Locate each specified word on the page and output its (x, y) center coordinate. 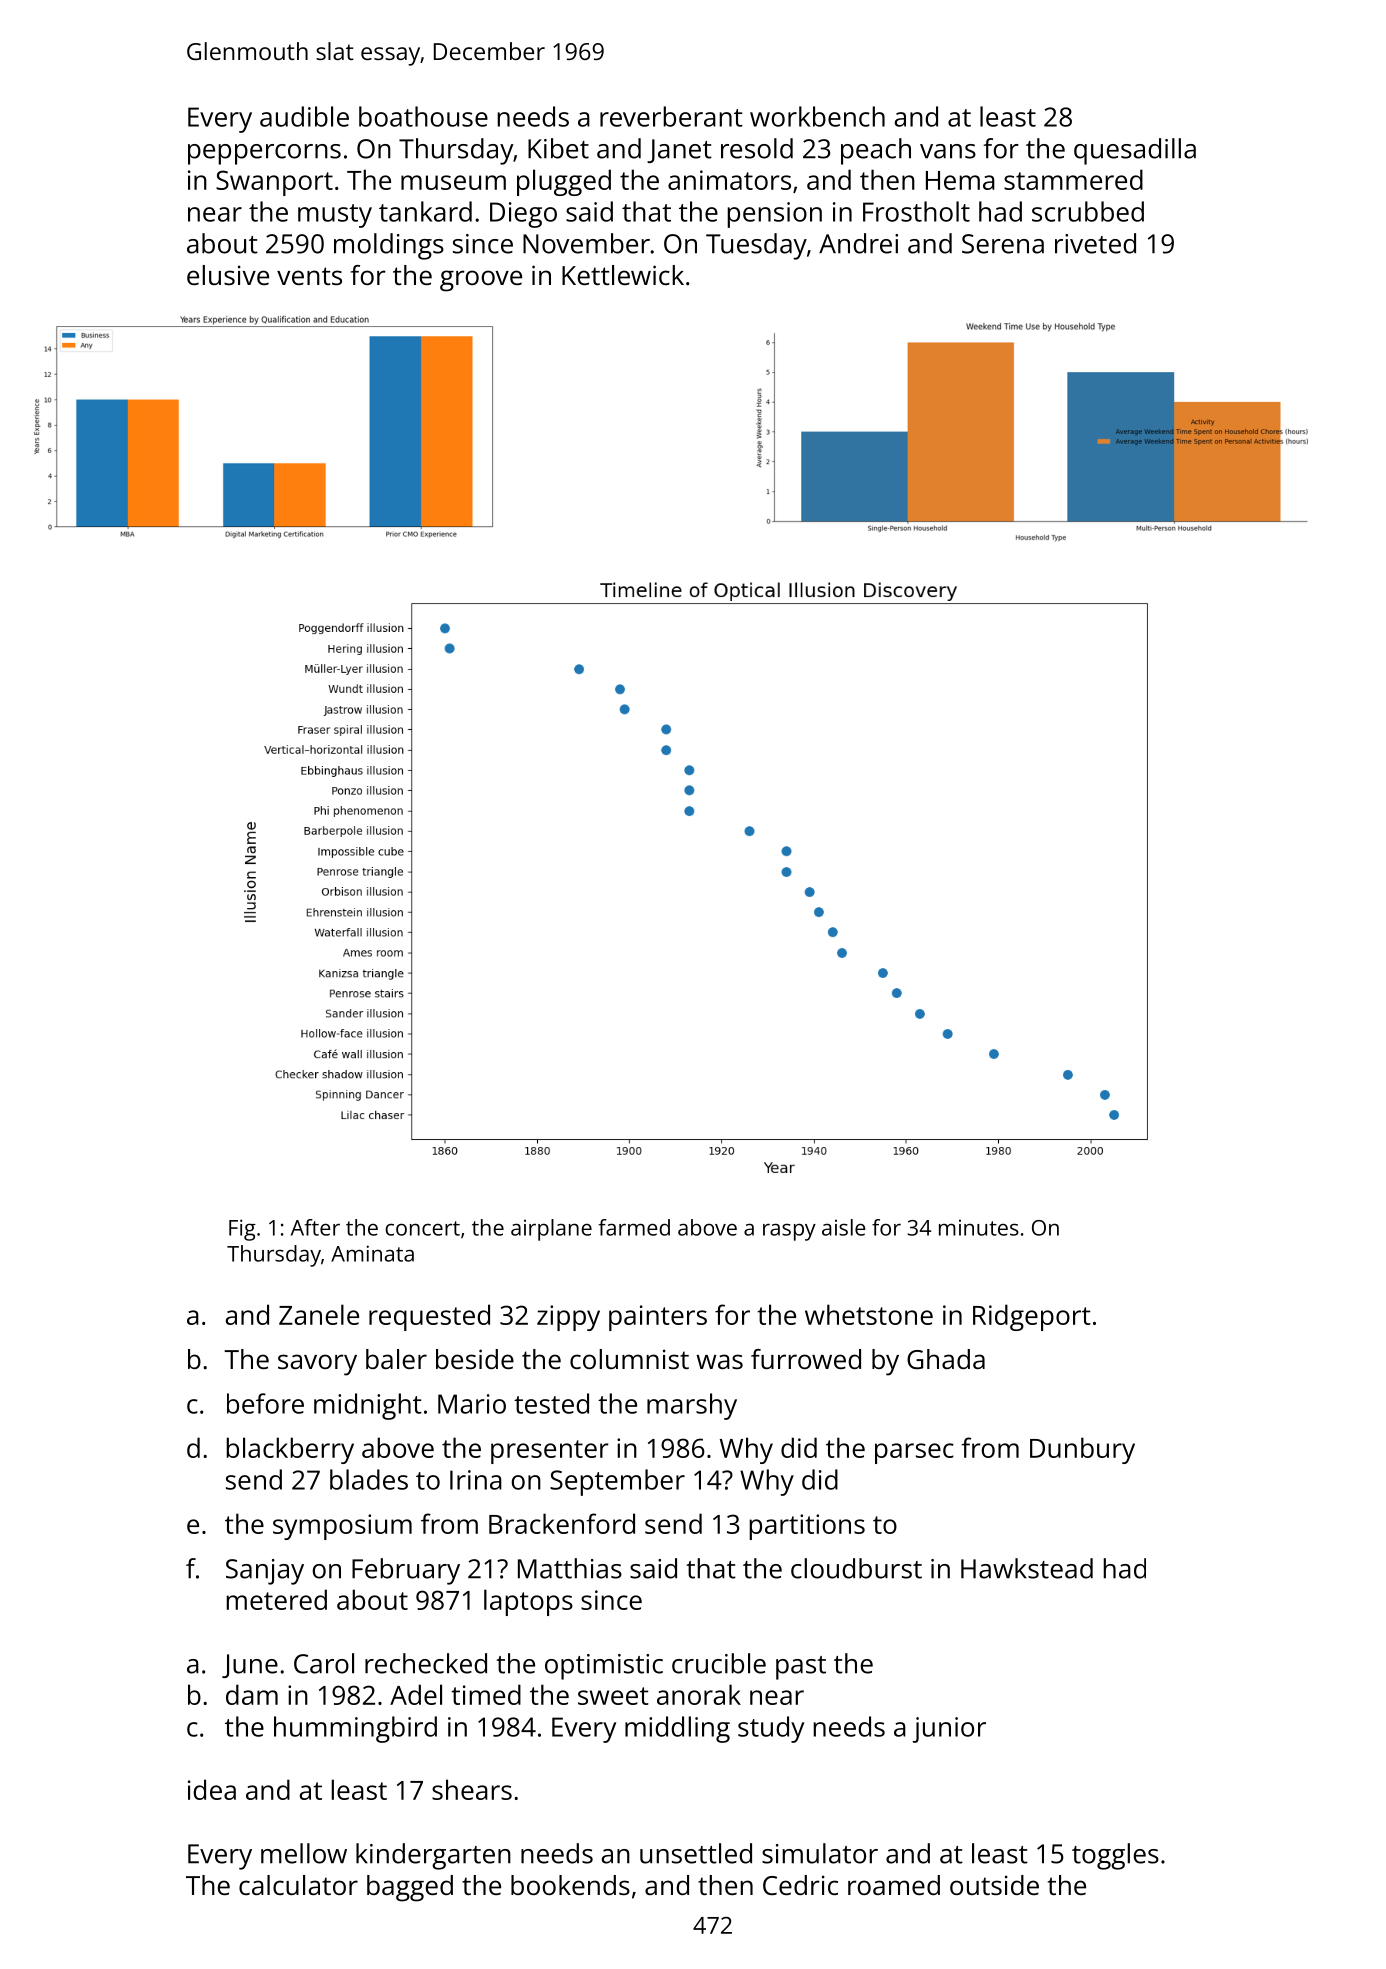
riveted (1095, 243)
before (265, 1403)
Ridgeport (1032, 1317)
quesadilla (1135, 151)
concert (422, 1228)
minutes (979, 1228)
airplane (551, 1230)
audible (304, 116)
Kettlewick (623, 275)
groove (481, 281)
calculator (298, 1885)
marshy (692, 1406)
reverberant (671, 116)
